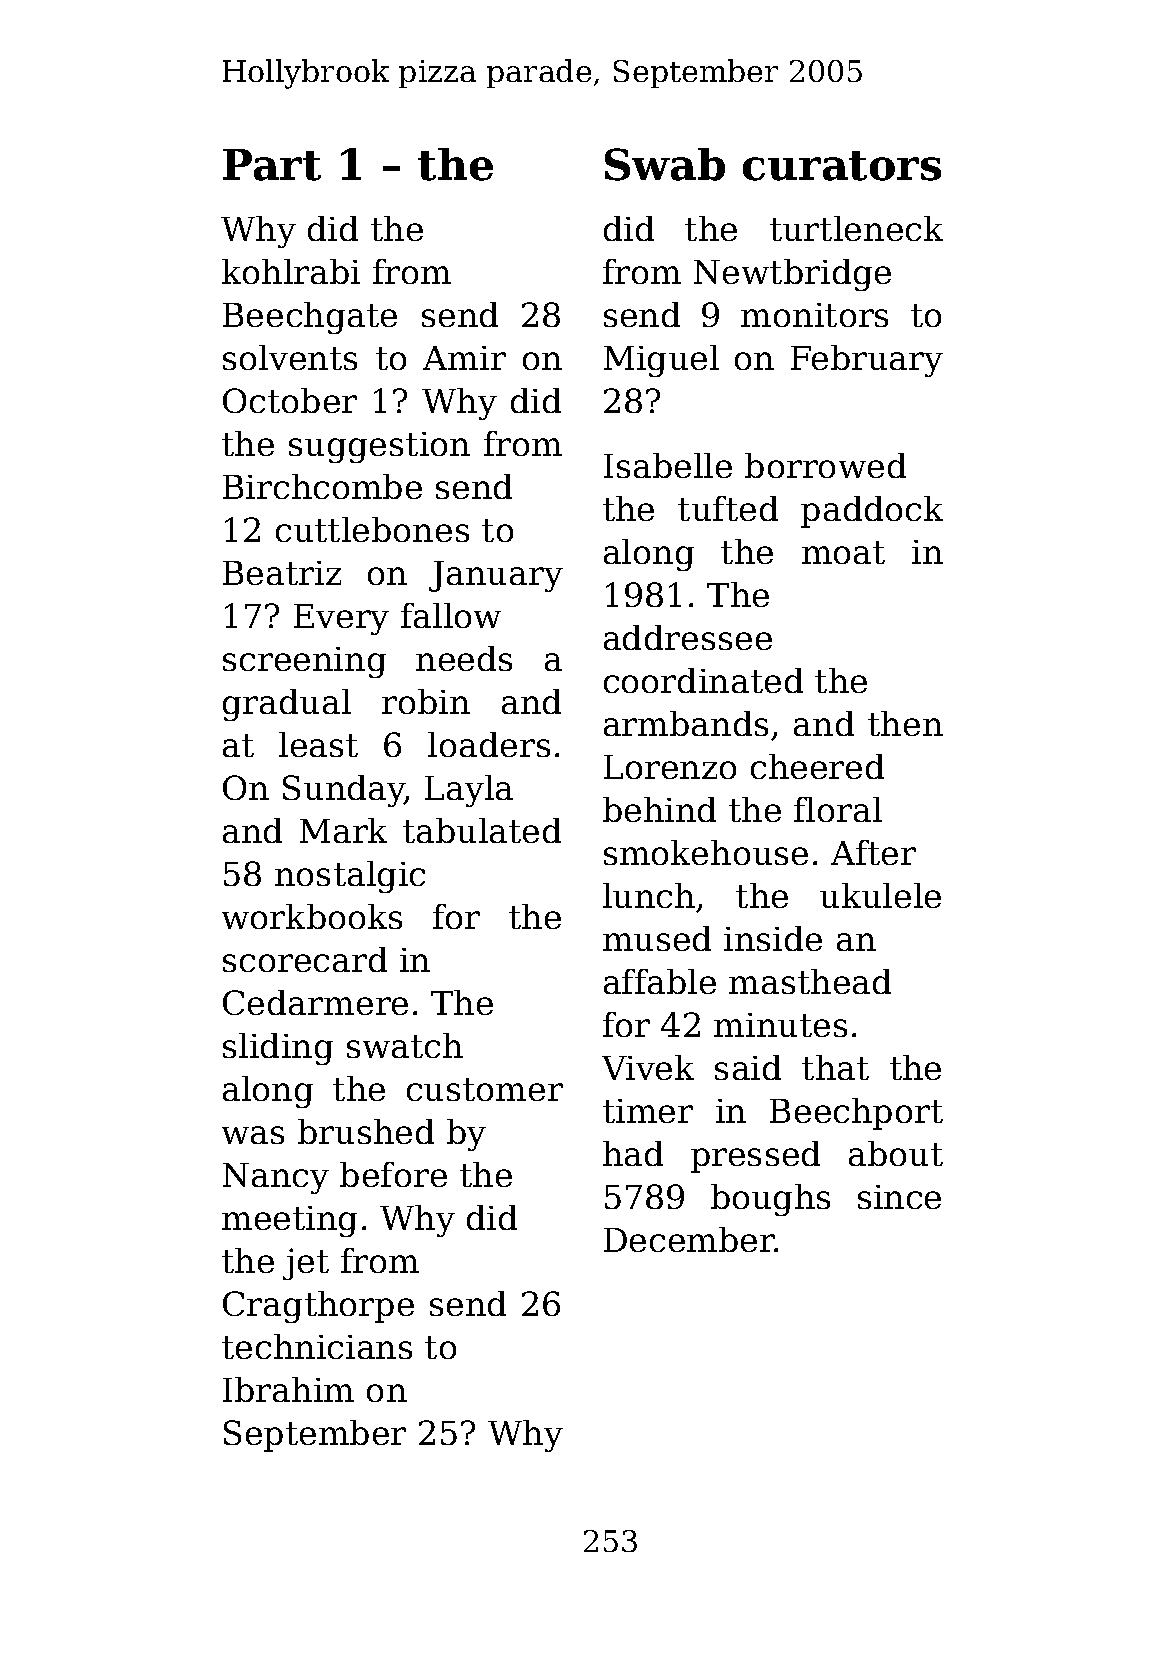 This document has height=1654, width=1165. Describe the element at coordinates (322, 486) in the document. I see `Birchcombe` at that location.
